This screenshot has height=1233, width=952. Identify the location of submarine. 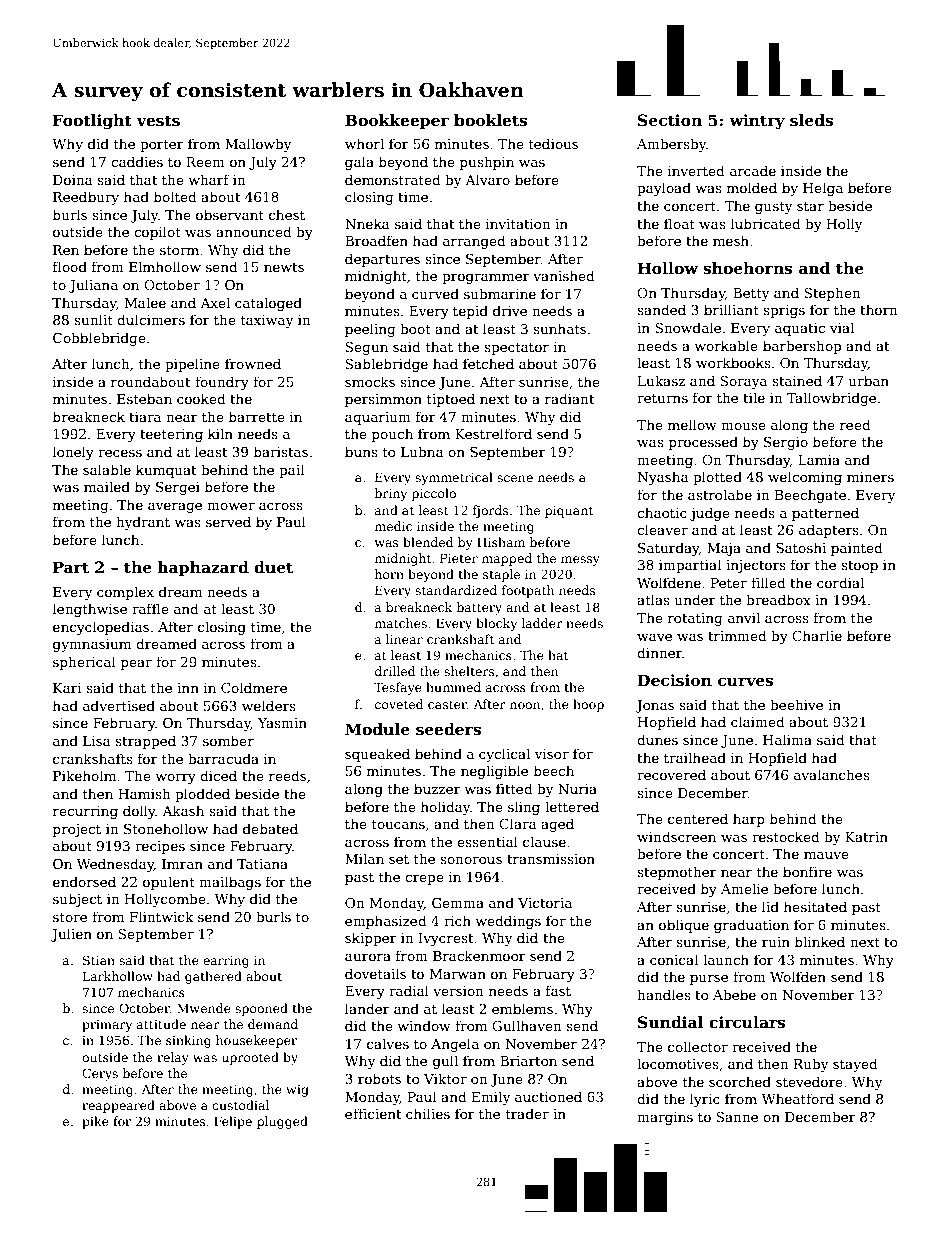
(500, 293).
